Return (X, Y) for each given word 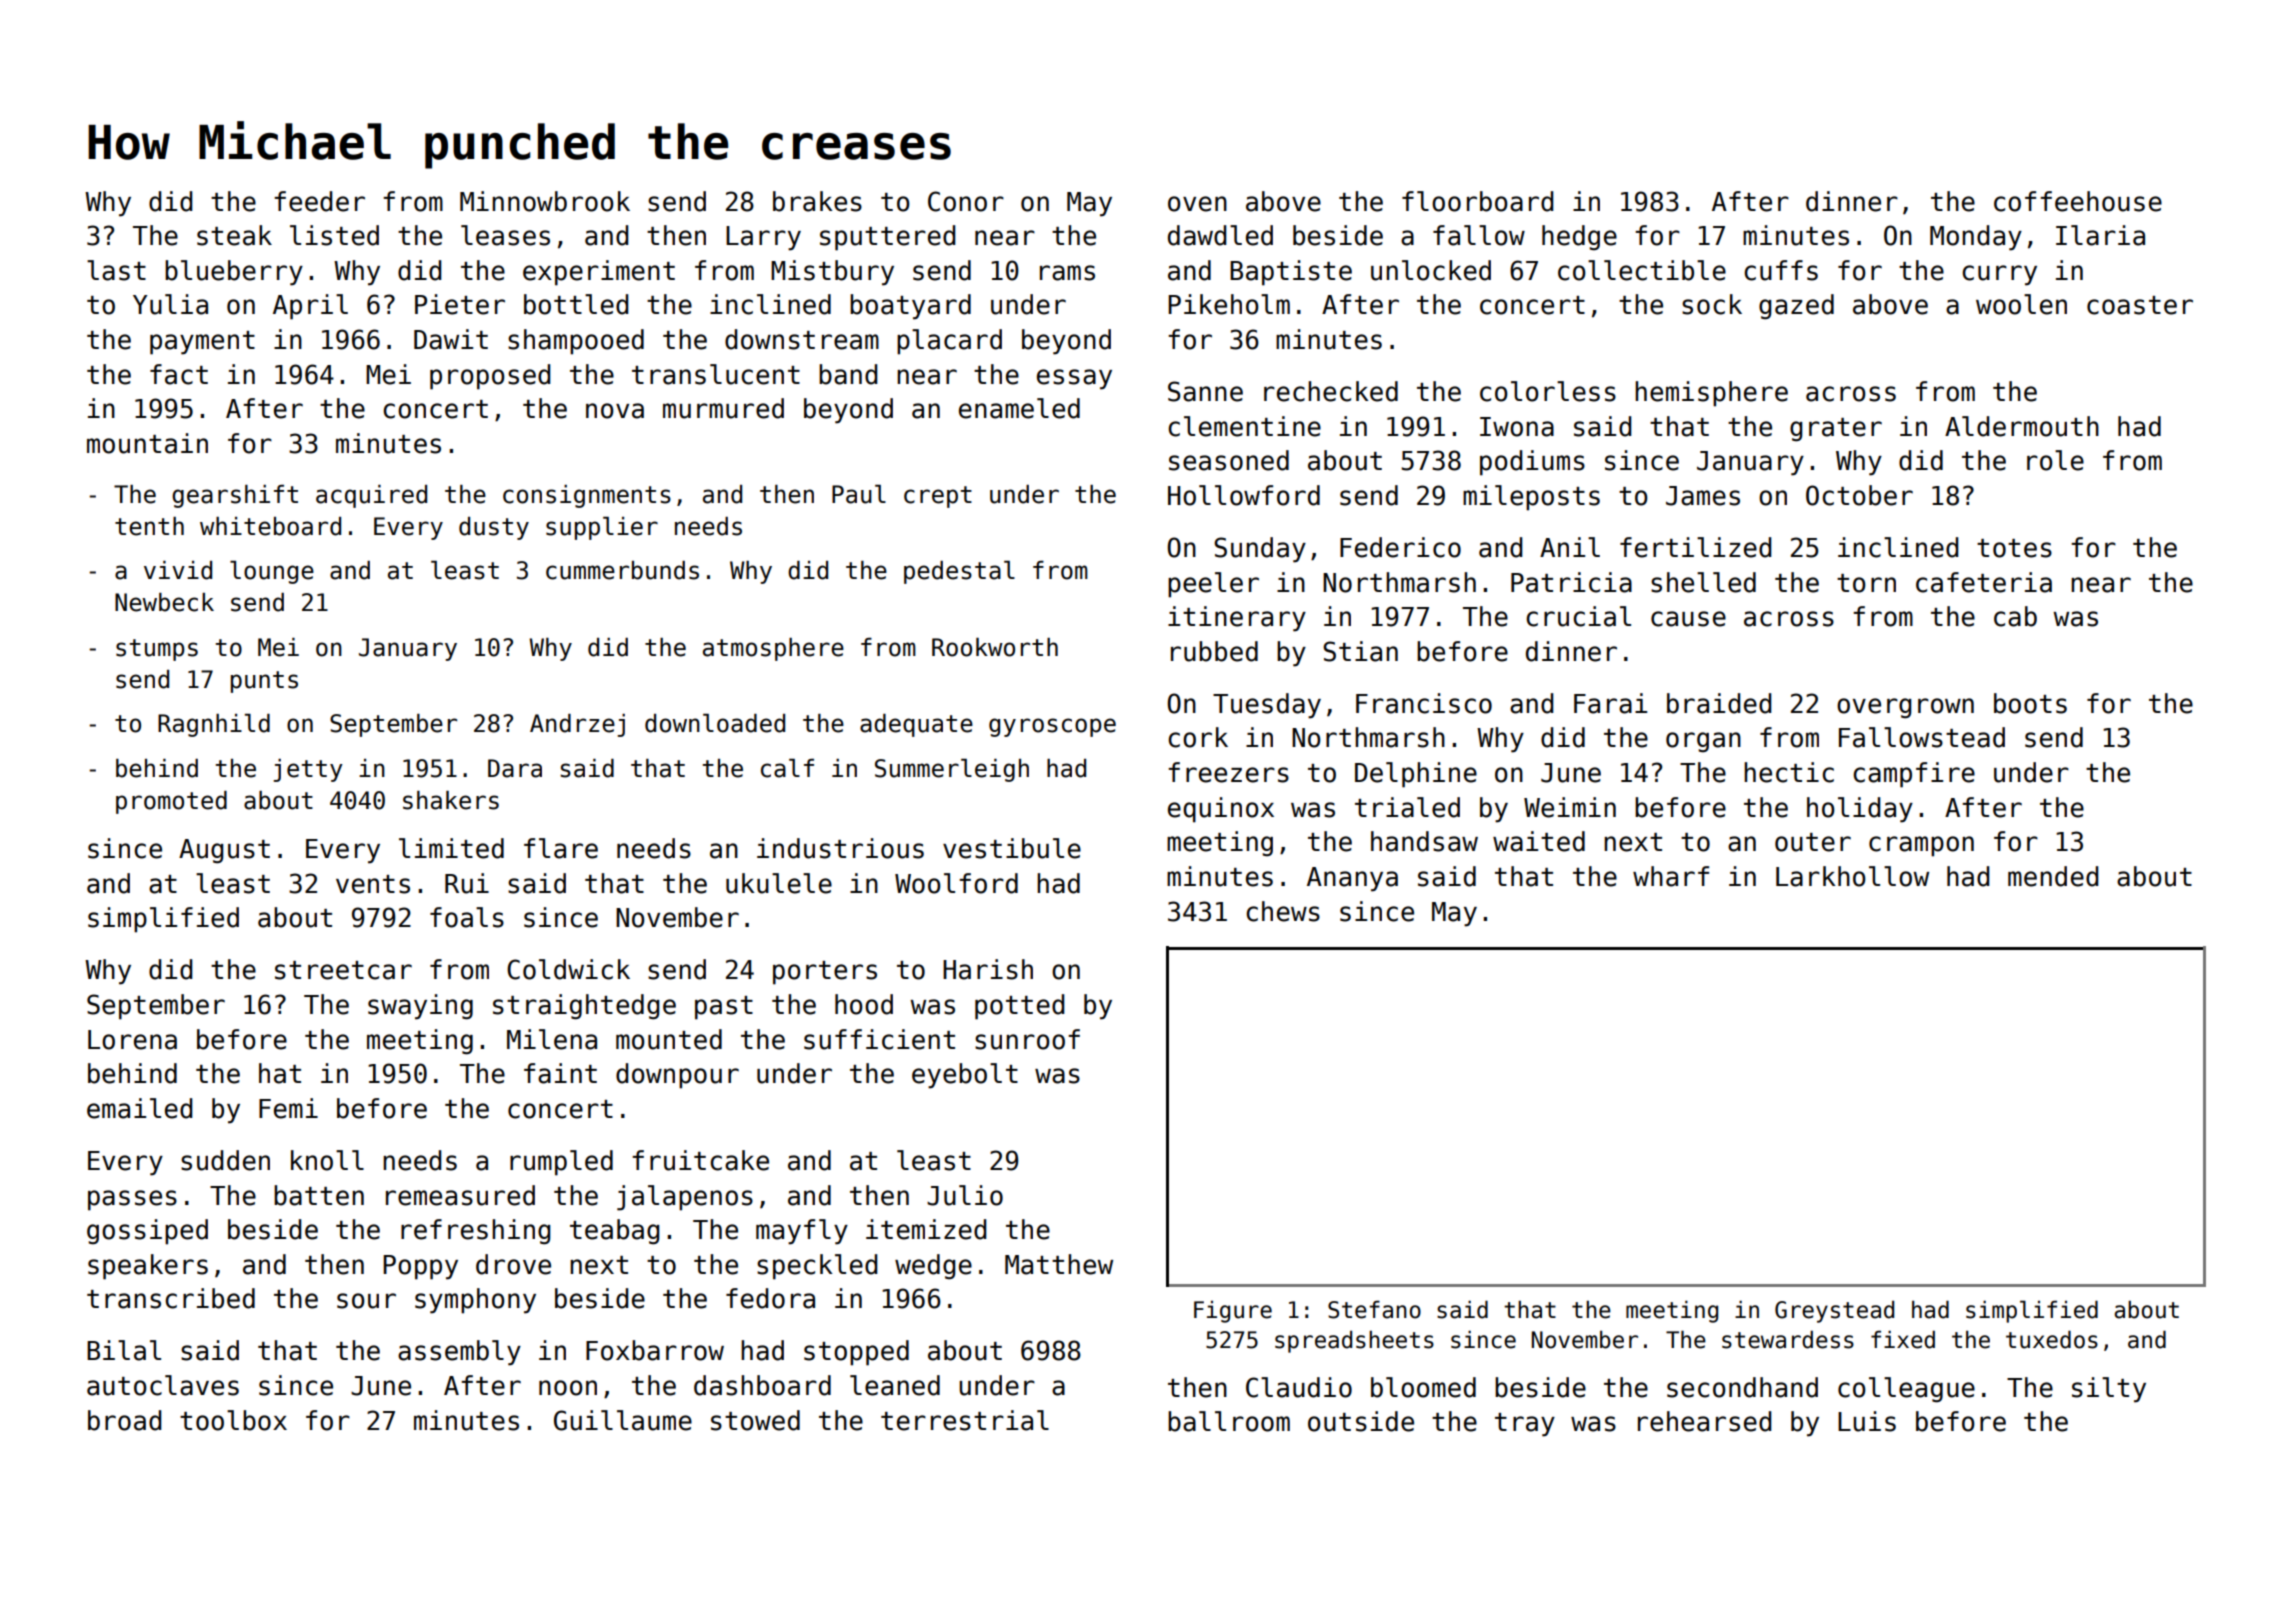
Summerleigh (952, 770)
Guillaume (623, 1420)
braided (1719, 703)
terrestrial (965, 1420)
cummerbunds (622, 570)
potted (1019, 1007)
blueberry (234, 273)
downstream (802, 339)
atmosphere (773, 649)
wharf (1671, 876)
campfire (1914, 775)
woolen (2021, 304)
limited (451, 848)
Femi (288, 1108)
